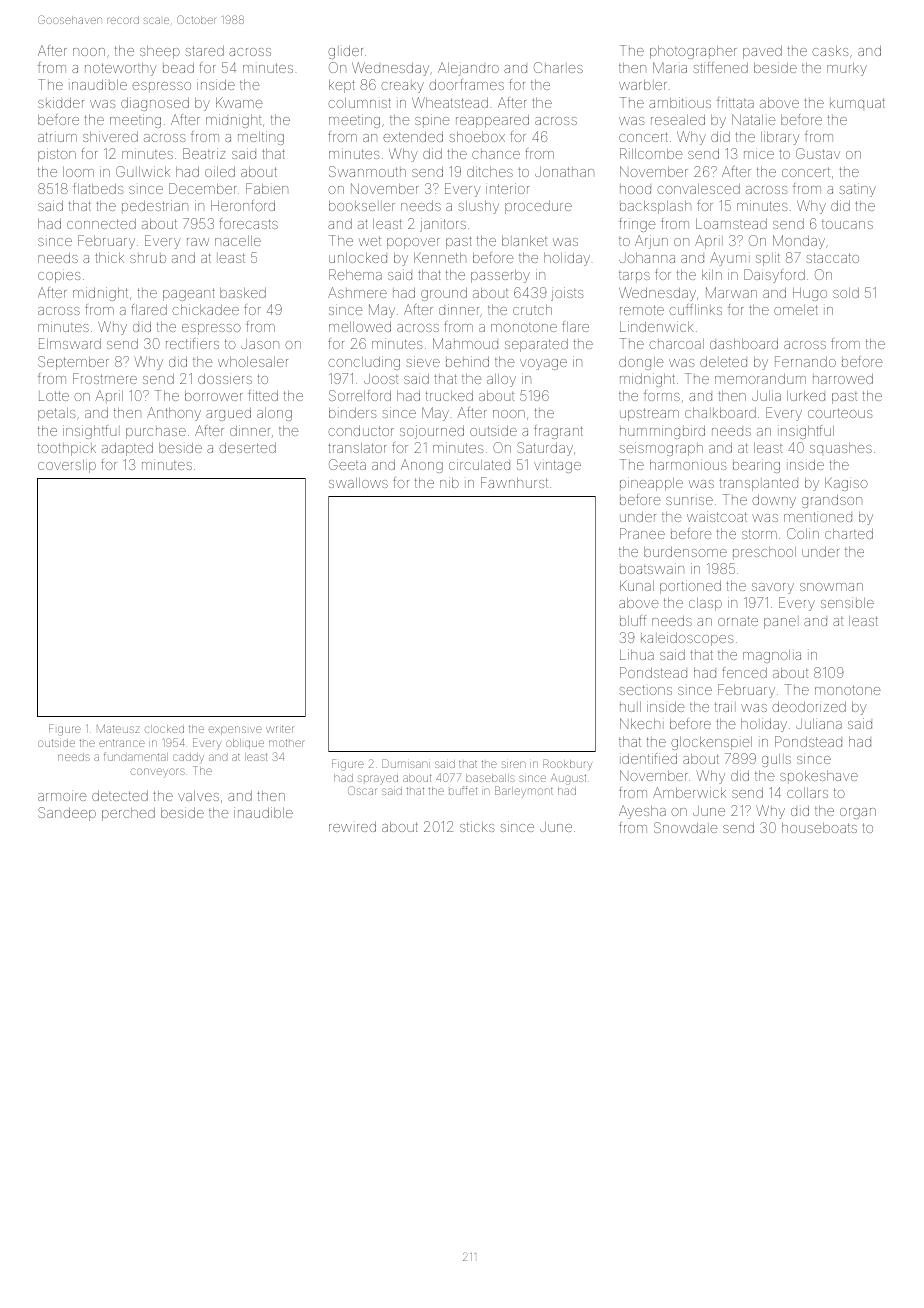 The image size is (924, 1308). I want to click on rewired, so click(352, 826).
